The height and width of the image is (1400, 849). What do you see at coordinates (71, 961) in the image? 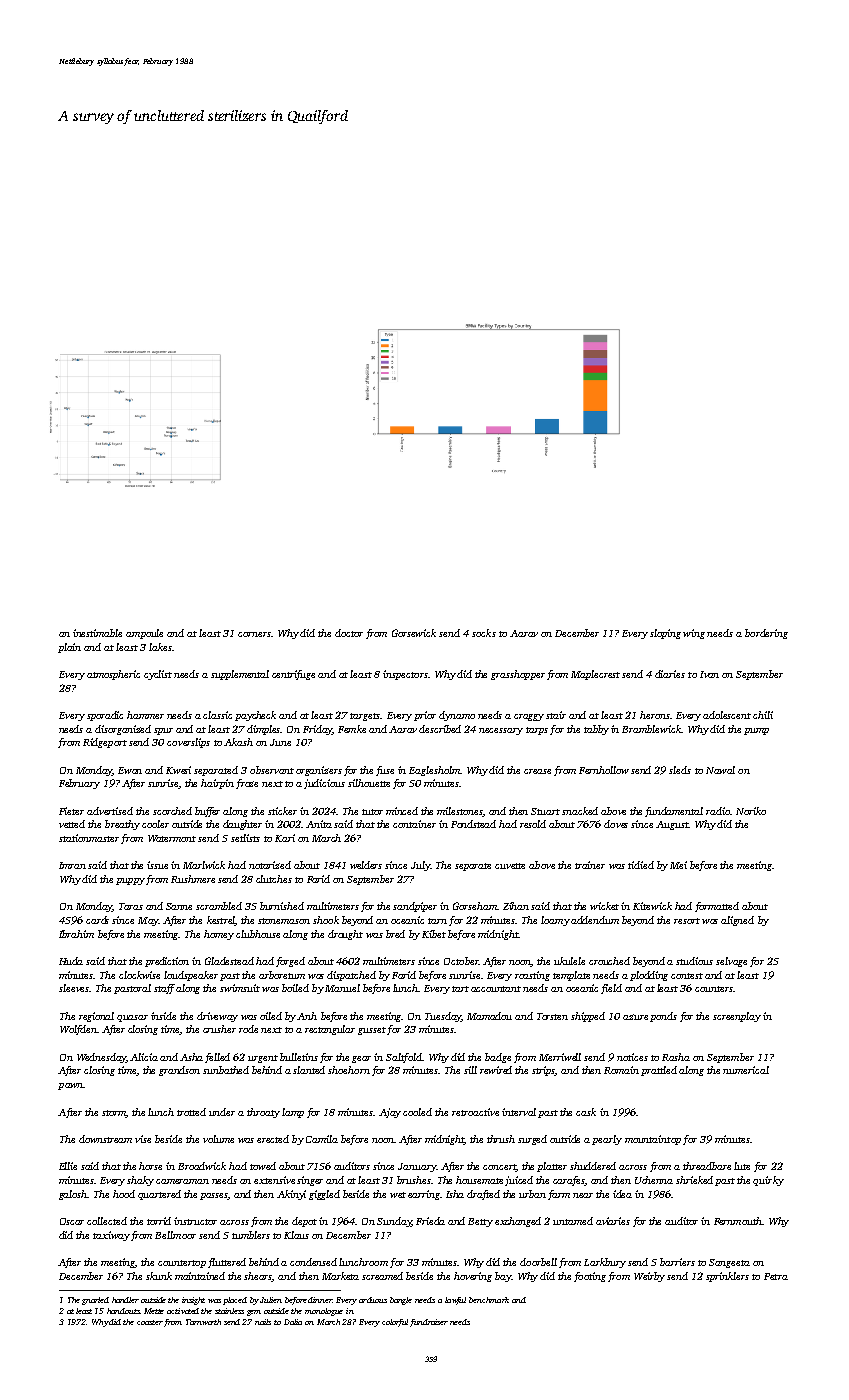
I see `Huda` at bounding box center [71, 961].
